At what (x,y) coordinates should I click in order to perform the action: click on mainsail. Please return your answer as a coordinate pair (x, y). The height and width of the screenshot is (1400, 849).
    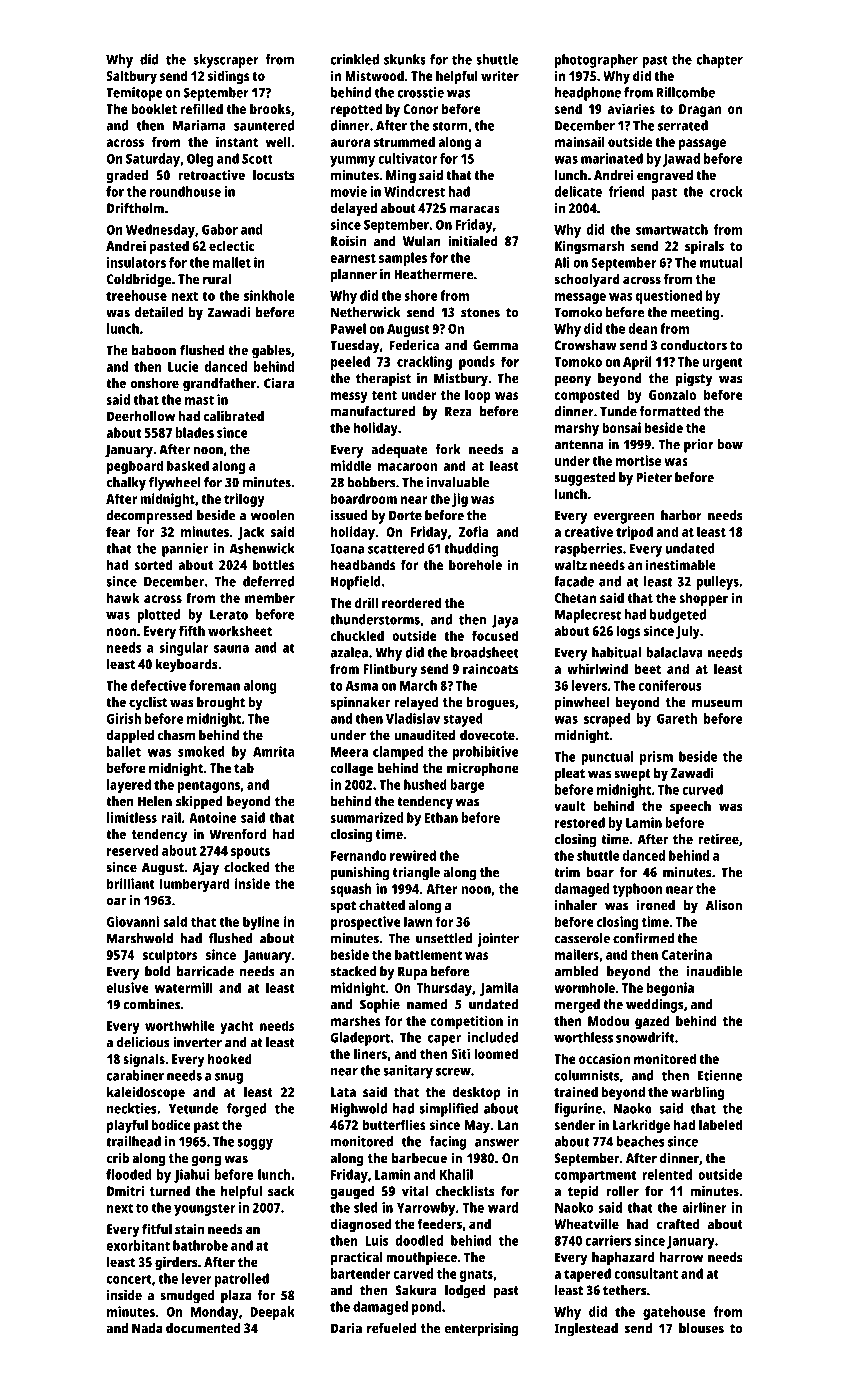
    Looking at the image, I should click on (580, 141).
